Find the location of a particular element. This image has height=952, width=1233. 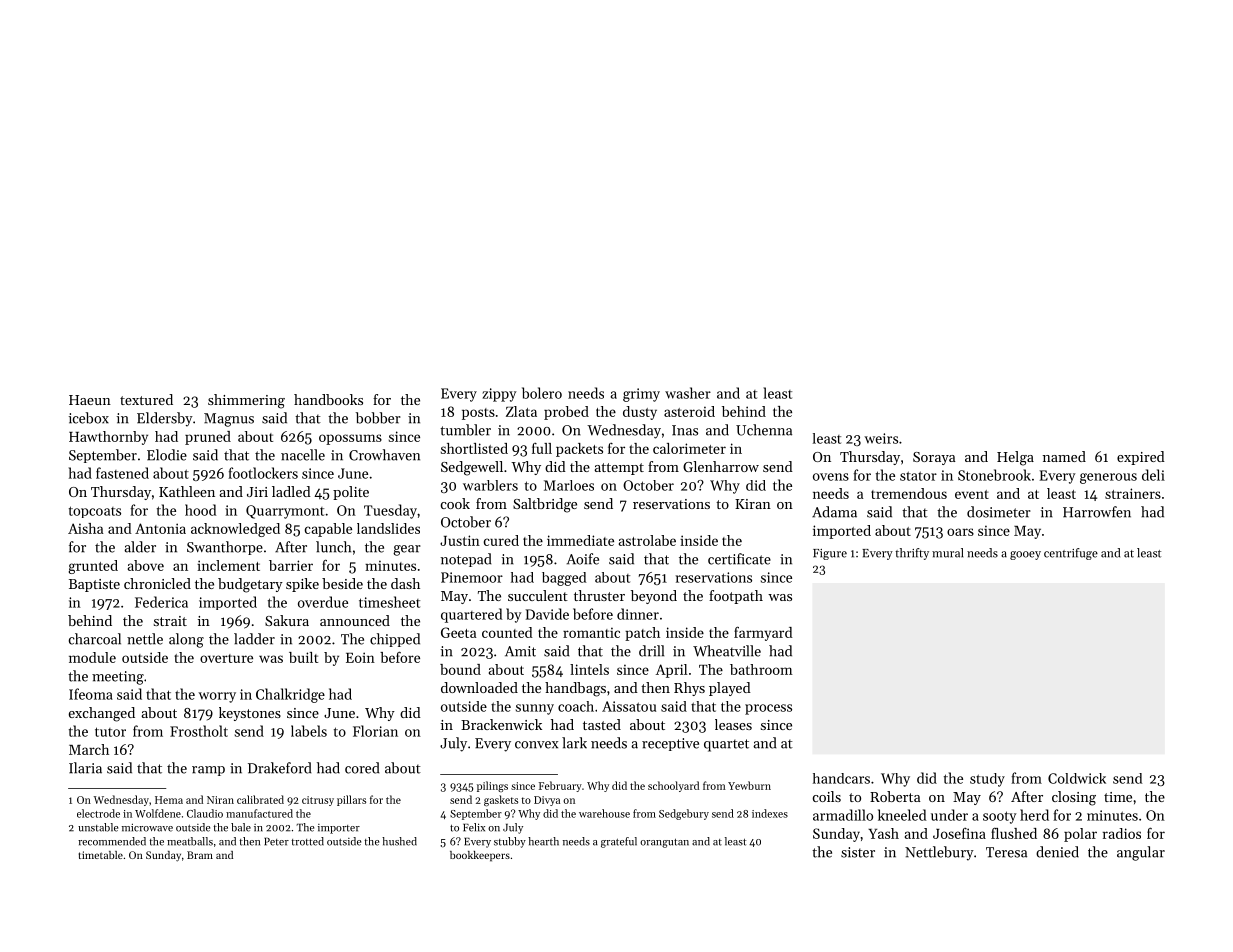

Haeun is located at coordinates (90, 400).
